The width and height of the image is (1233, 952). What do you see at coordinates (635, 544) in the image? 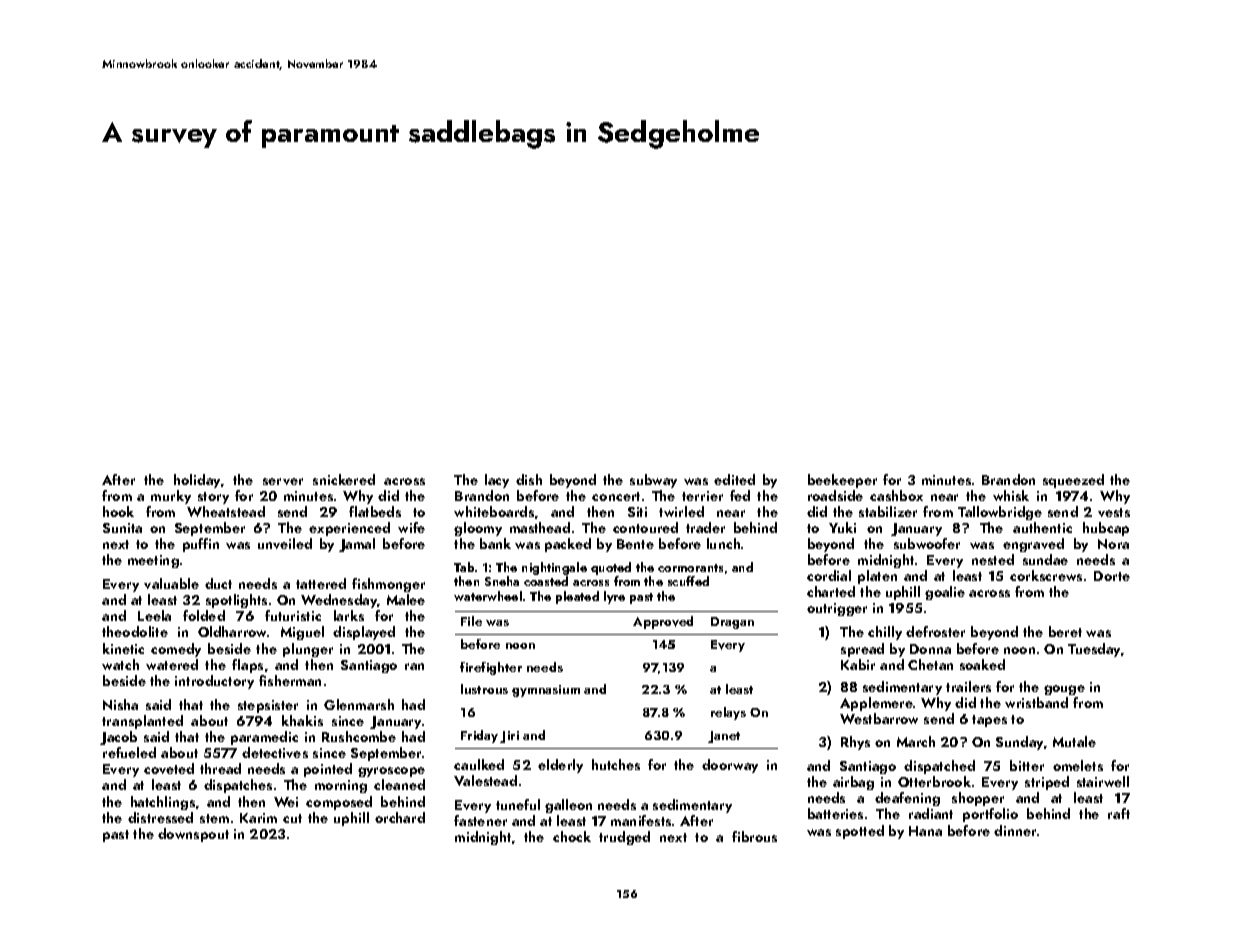
I see `Bente` at bounding box center [635, 544].
